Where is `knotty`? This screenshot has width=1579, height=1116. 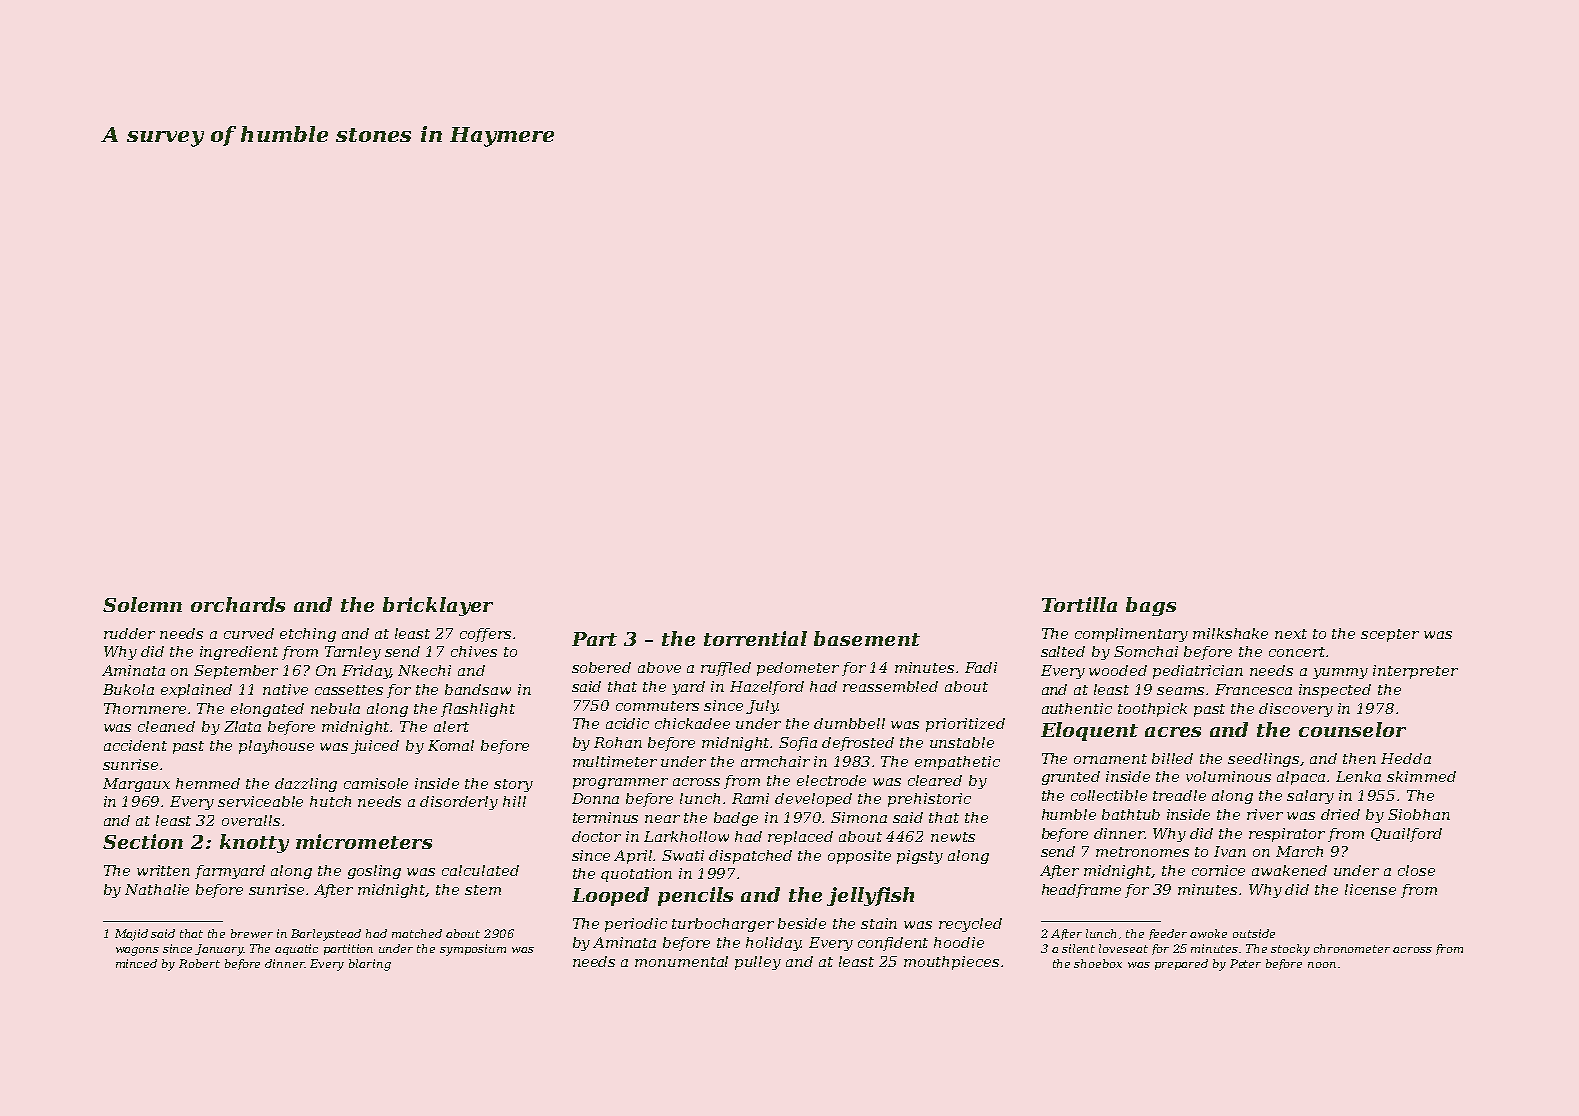
knotty is located at coordinates (254, 843).
